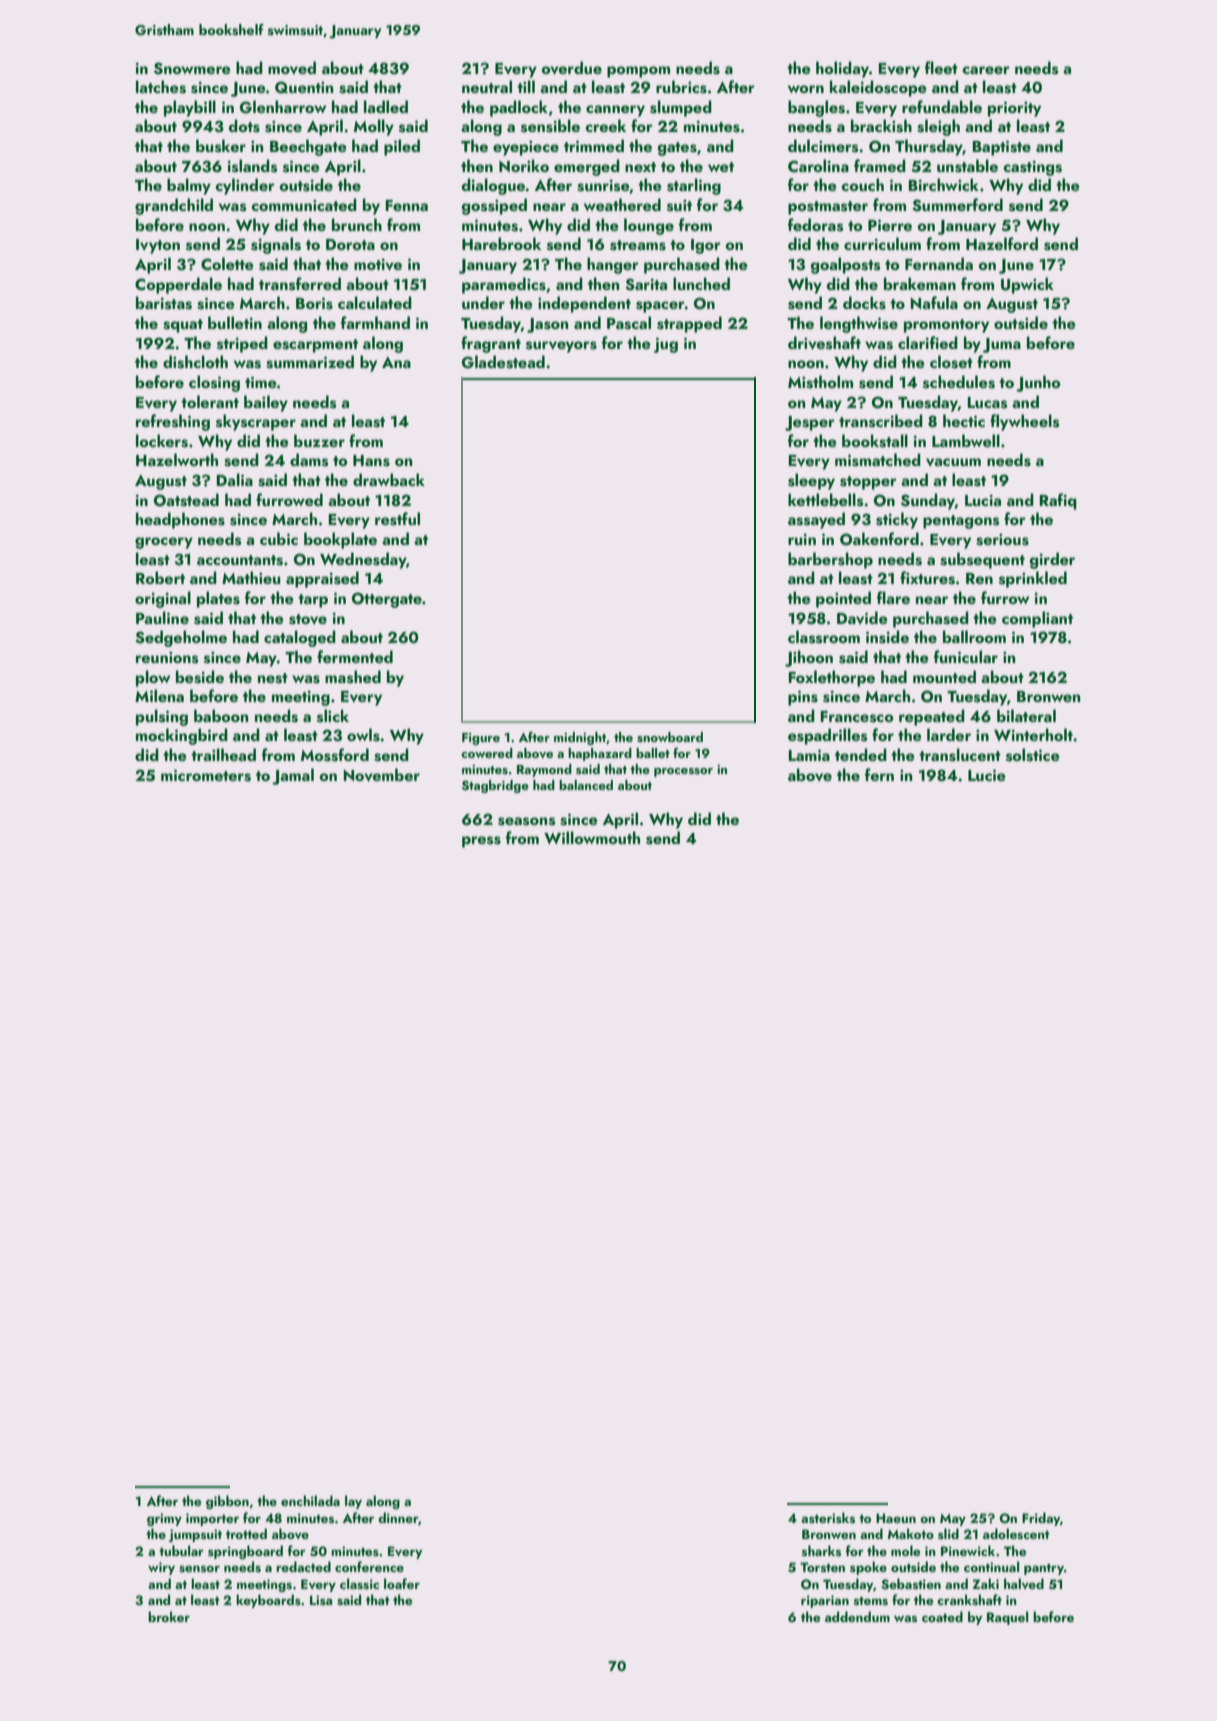 This screenshot has width=1217, height=1721. What do you see at coordinates (1044, 1569) in the screenshot?
I see `pantry` at bounding box center [1044, 1569].
